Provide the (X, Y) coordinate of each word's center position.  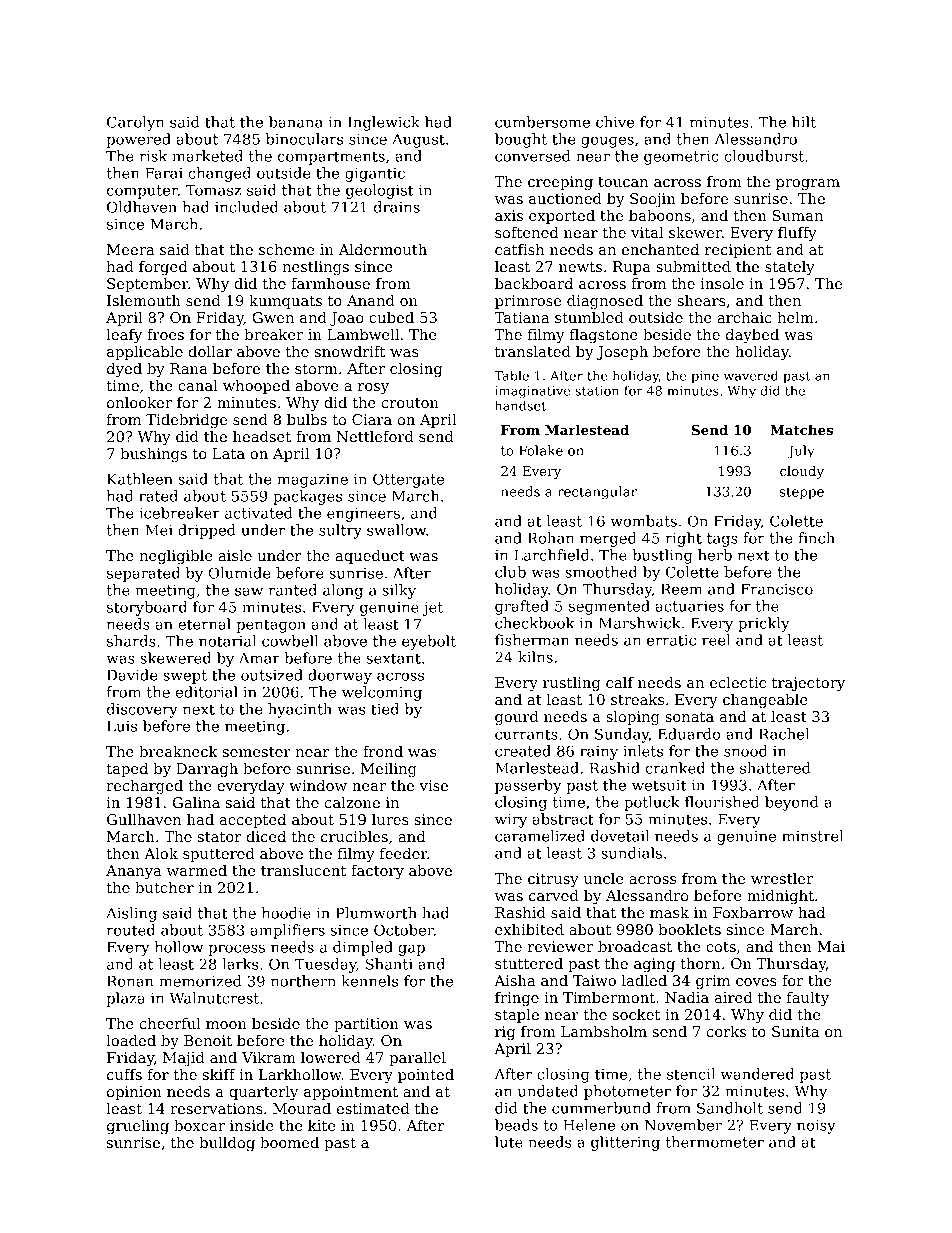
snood (746, 751)
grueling (138, 1127)
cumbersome (542, 122)
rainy (599, 752)
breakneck (178, 751)
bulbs (307, 419)
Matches (801, 430)
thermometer (714, 1142)
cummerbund (601, 1108)
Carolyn (135, 123)
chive (615, 122)
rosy (373, 389)
